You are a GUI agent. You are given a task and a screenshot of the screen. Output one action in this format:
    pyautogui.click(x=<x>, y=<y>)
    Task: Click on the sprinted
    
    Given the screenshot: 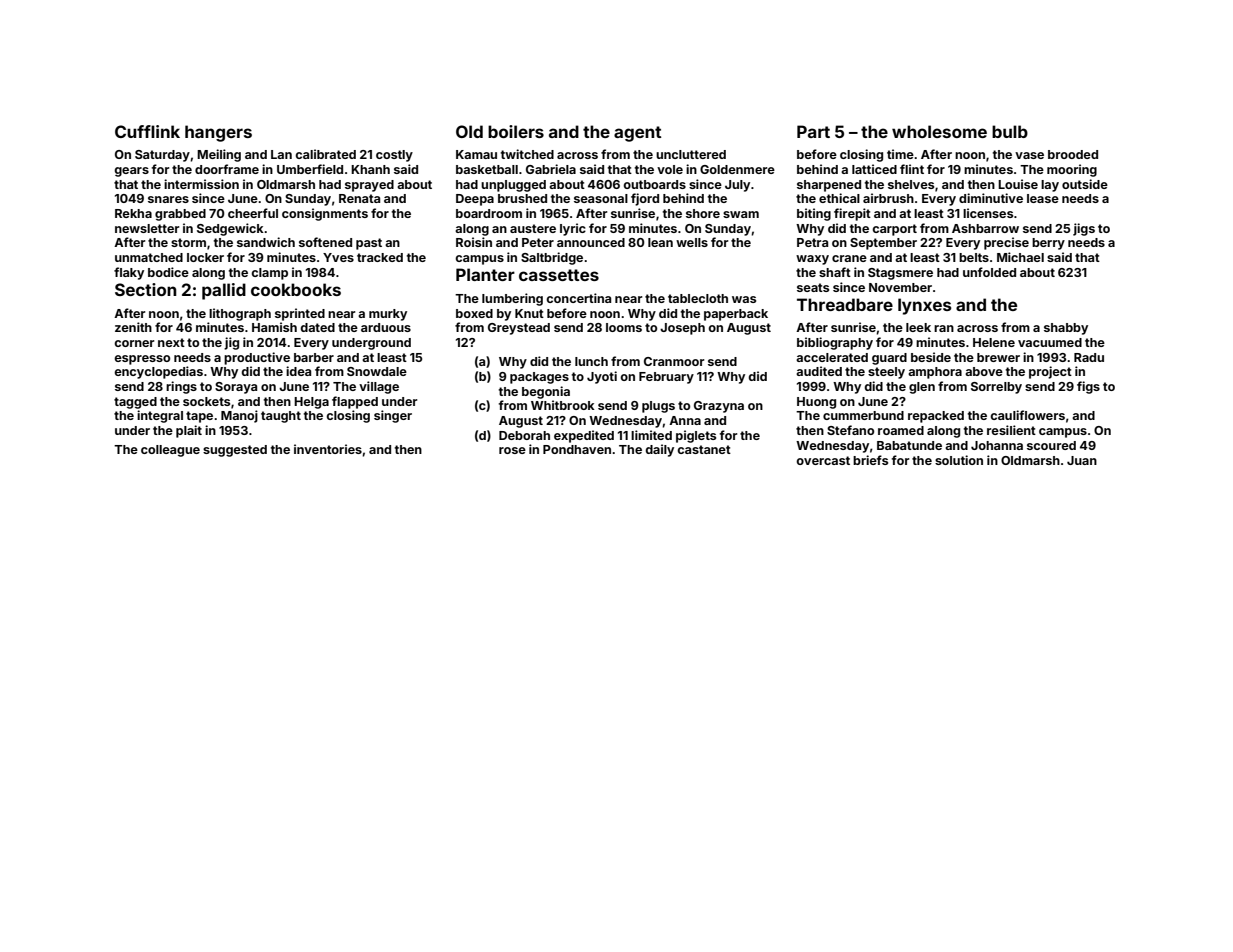 What is the action you would take?
    pyautogui.click(x=300, y=314)
